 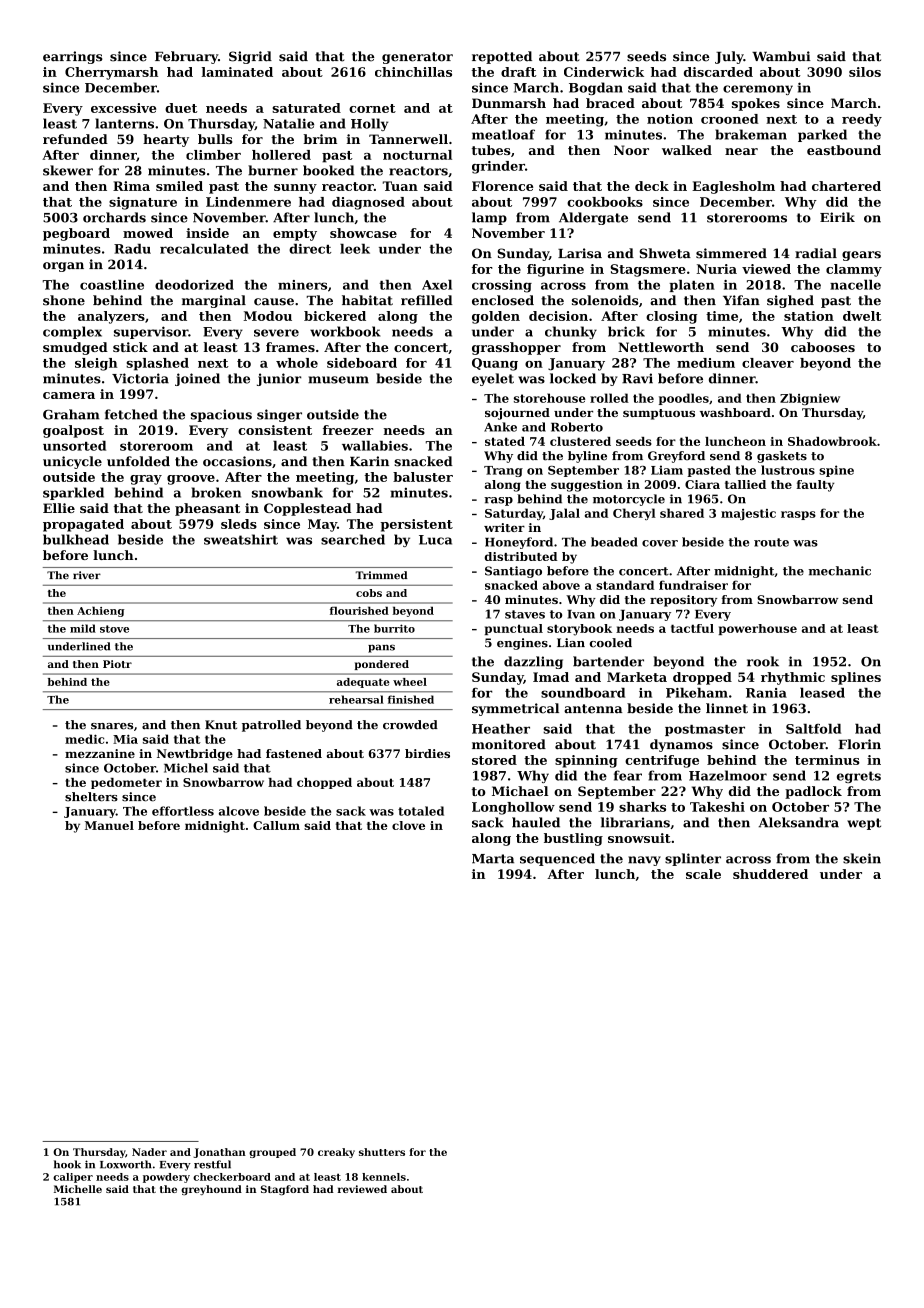 I want to click on Manuel, so click(x=109, y=825).
